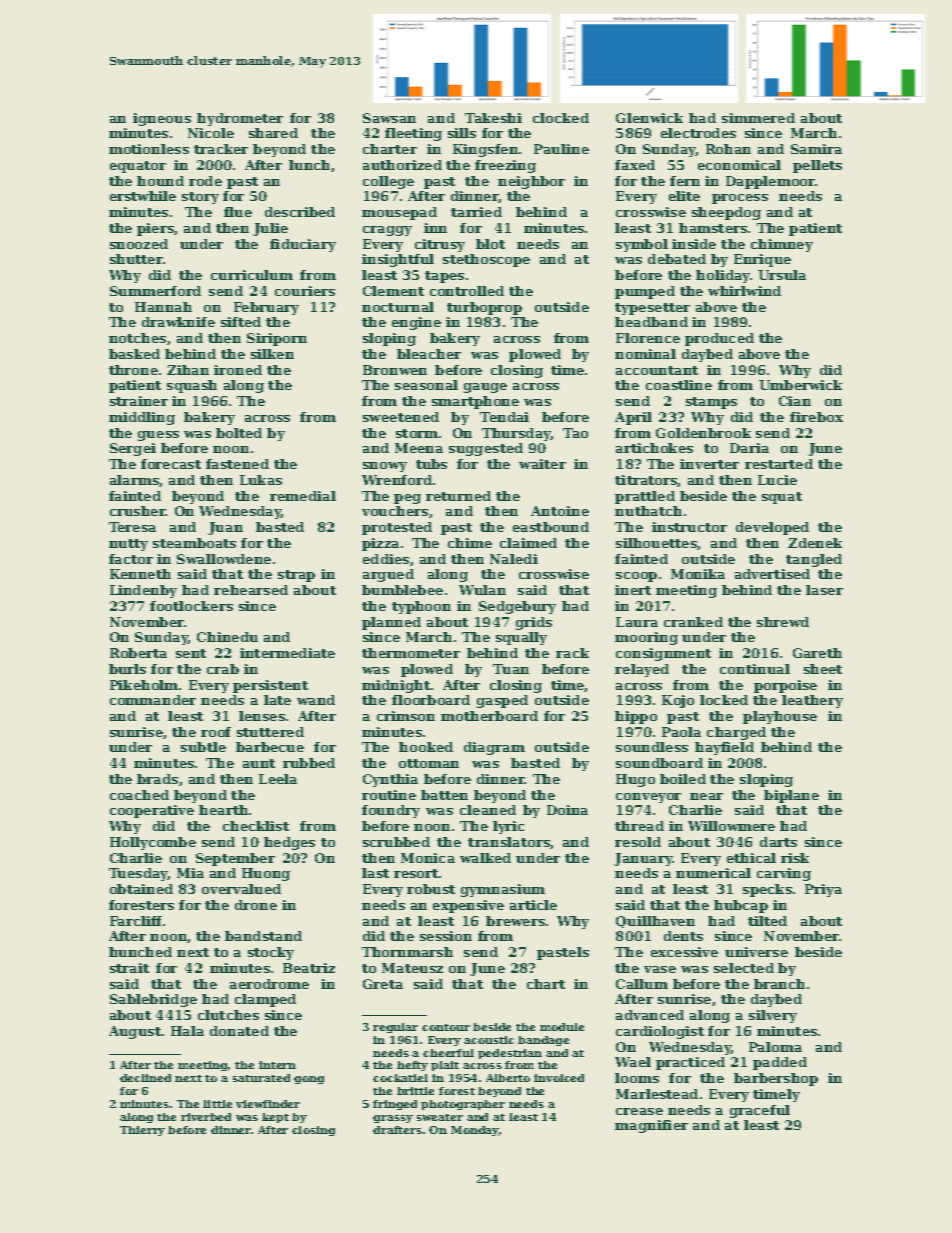 The image size is (952, 1233). I want to click on throne, so click(133, 370).
